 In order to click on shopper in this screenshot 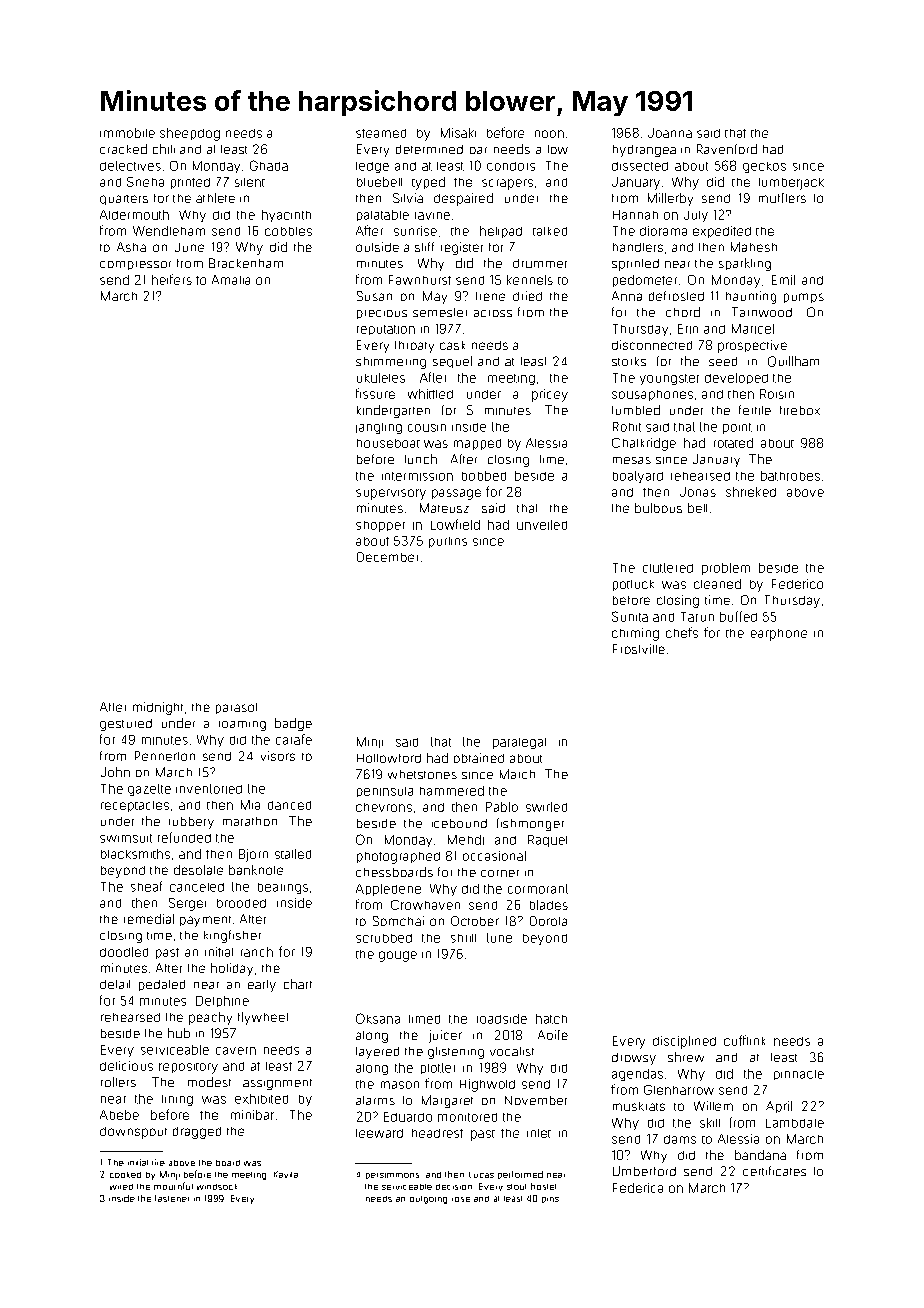, I will do `click(380, 526)`.
